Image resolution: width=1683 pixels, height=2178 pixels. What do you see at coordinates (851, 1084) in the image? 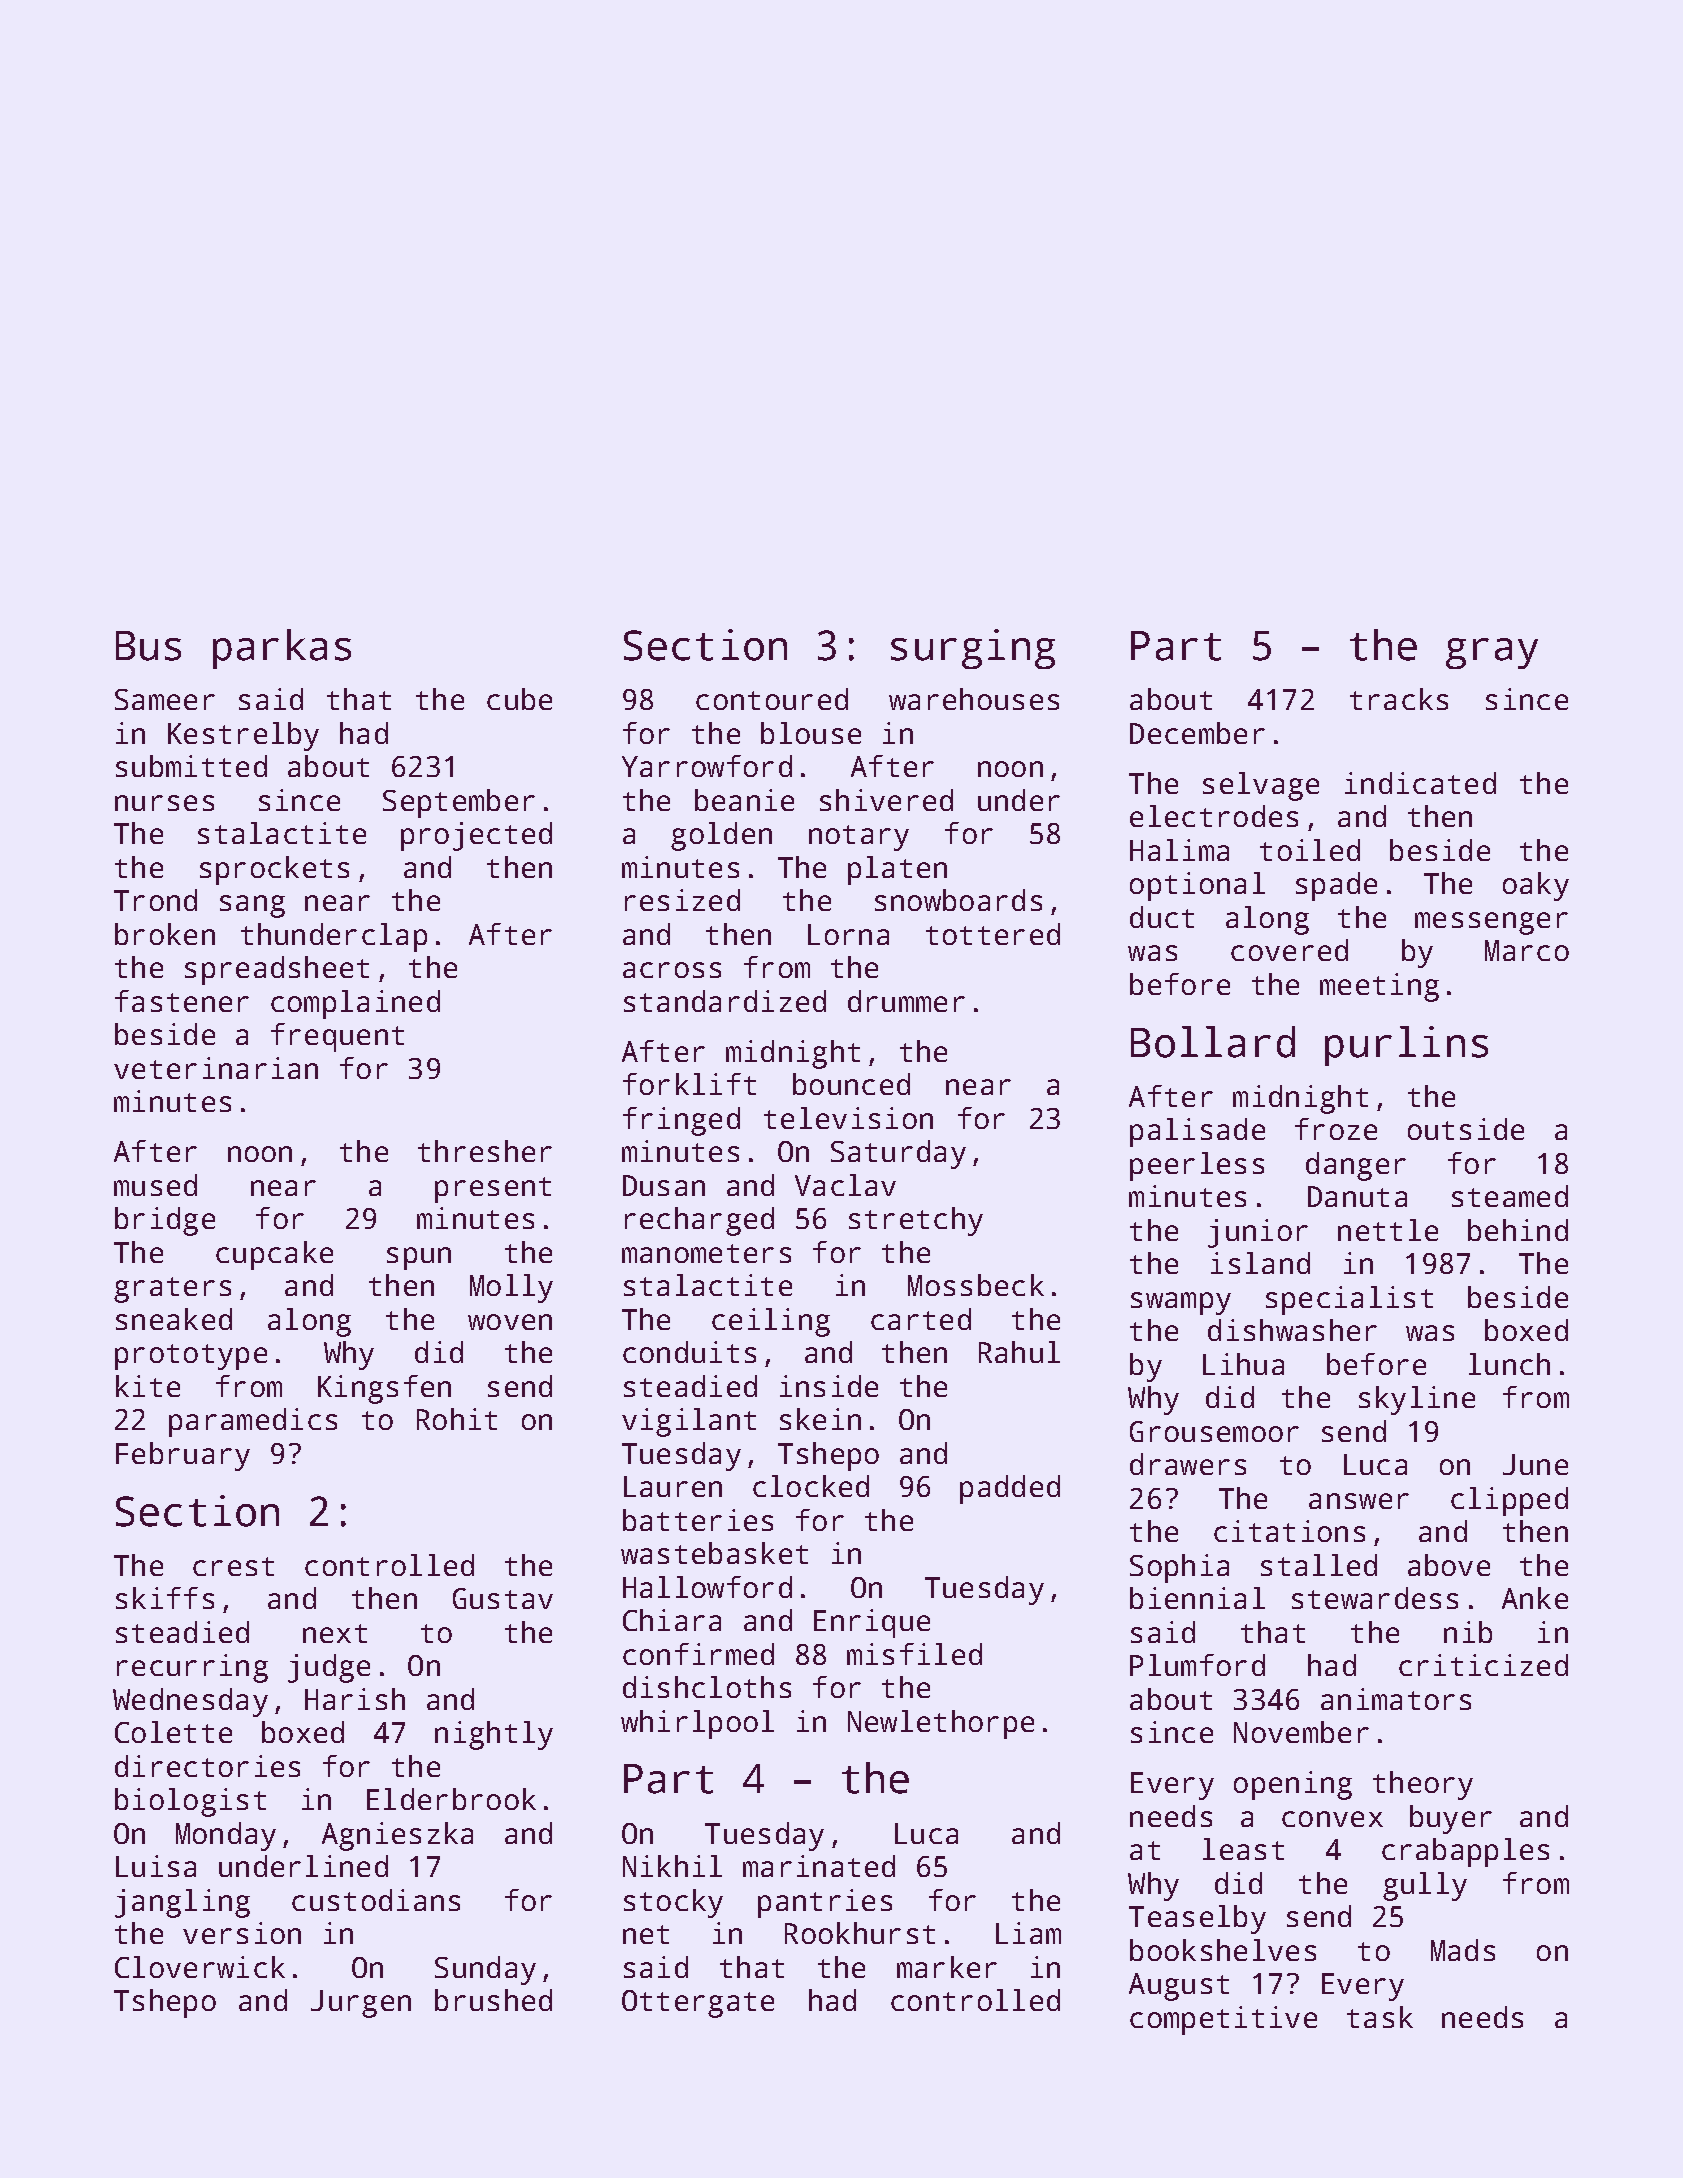
I see `bounced` at bounding box center [851, 1084].
